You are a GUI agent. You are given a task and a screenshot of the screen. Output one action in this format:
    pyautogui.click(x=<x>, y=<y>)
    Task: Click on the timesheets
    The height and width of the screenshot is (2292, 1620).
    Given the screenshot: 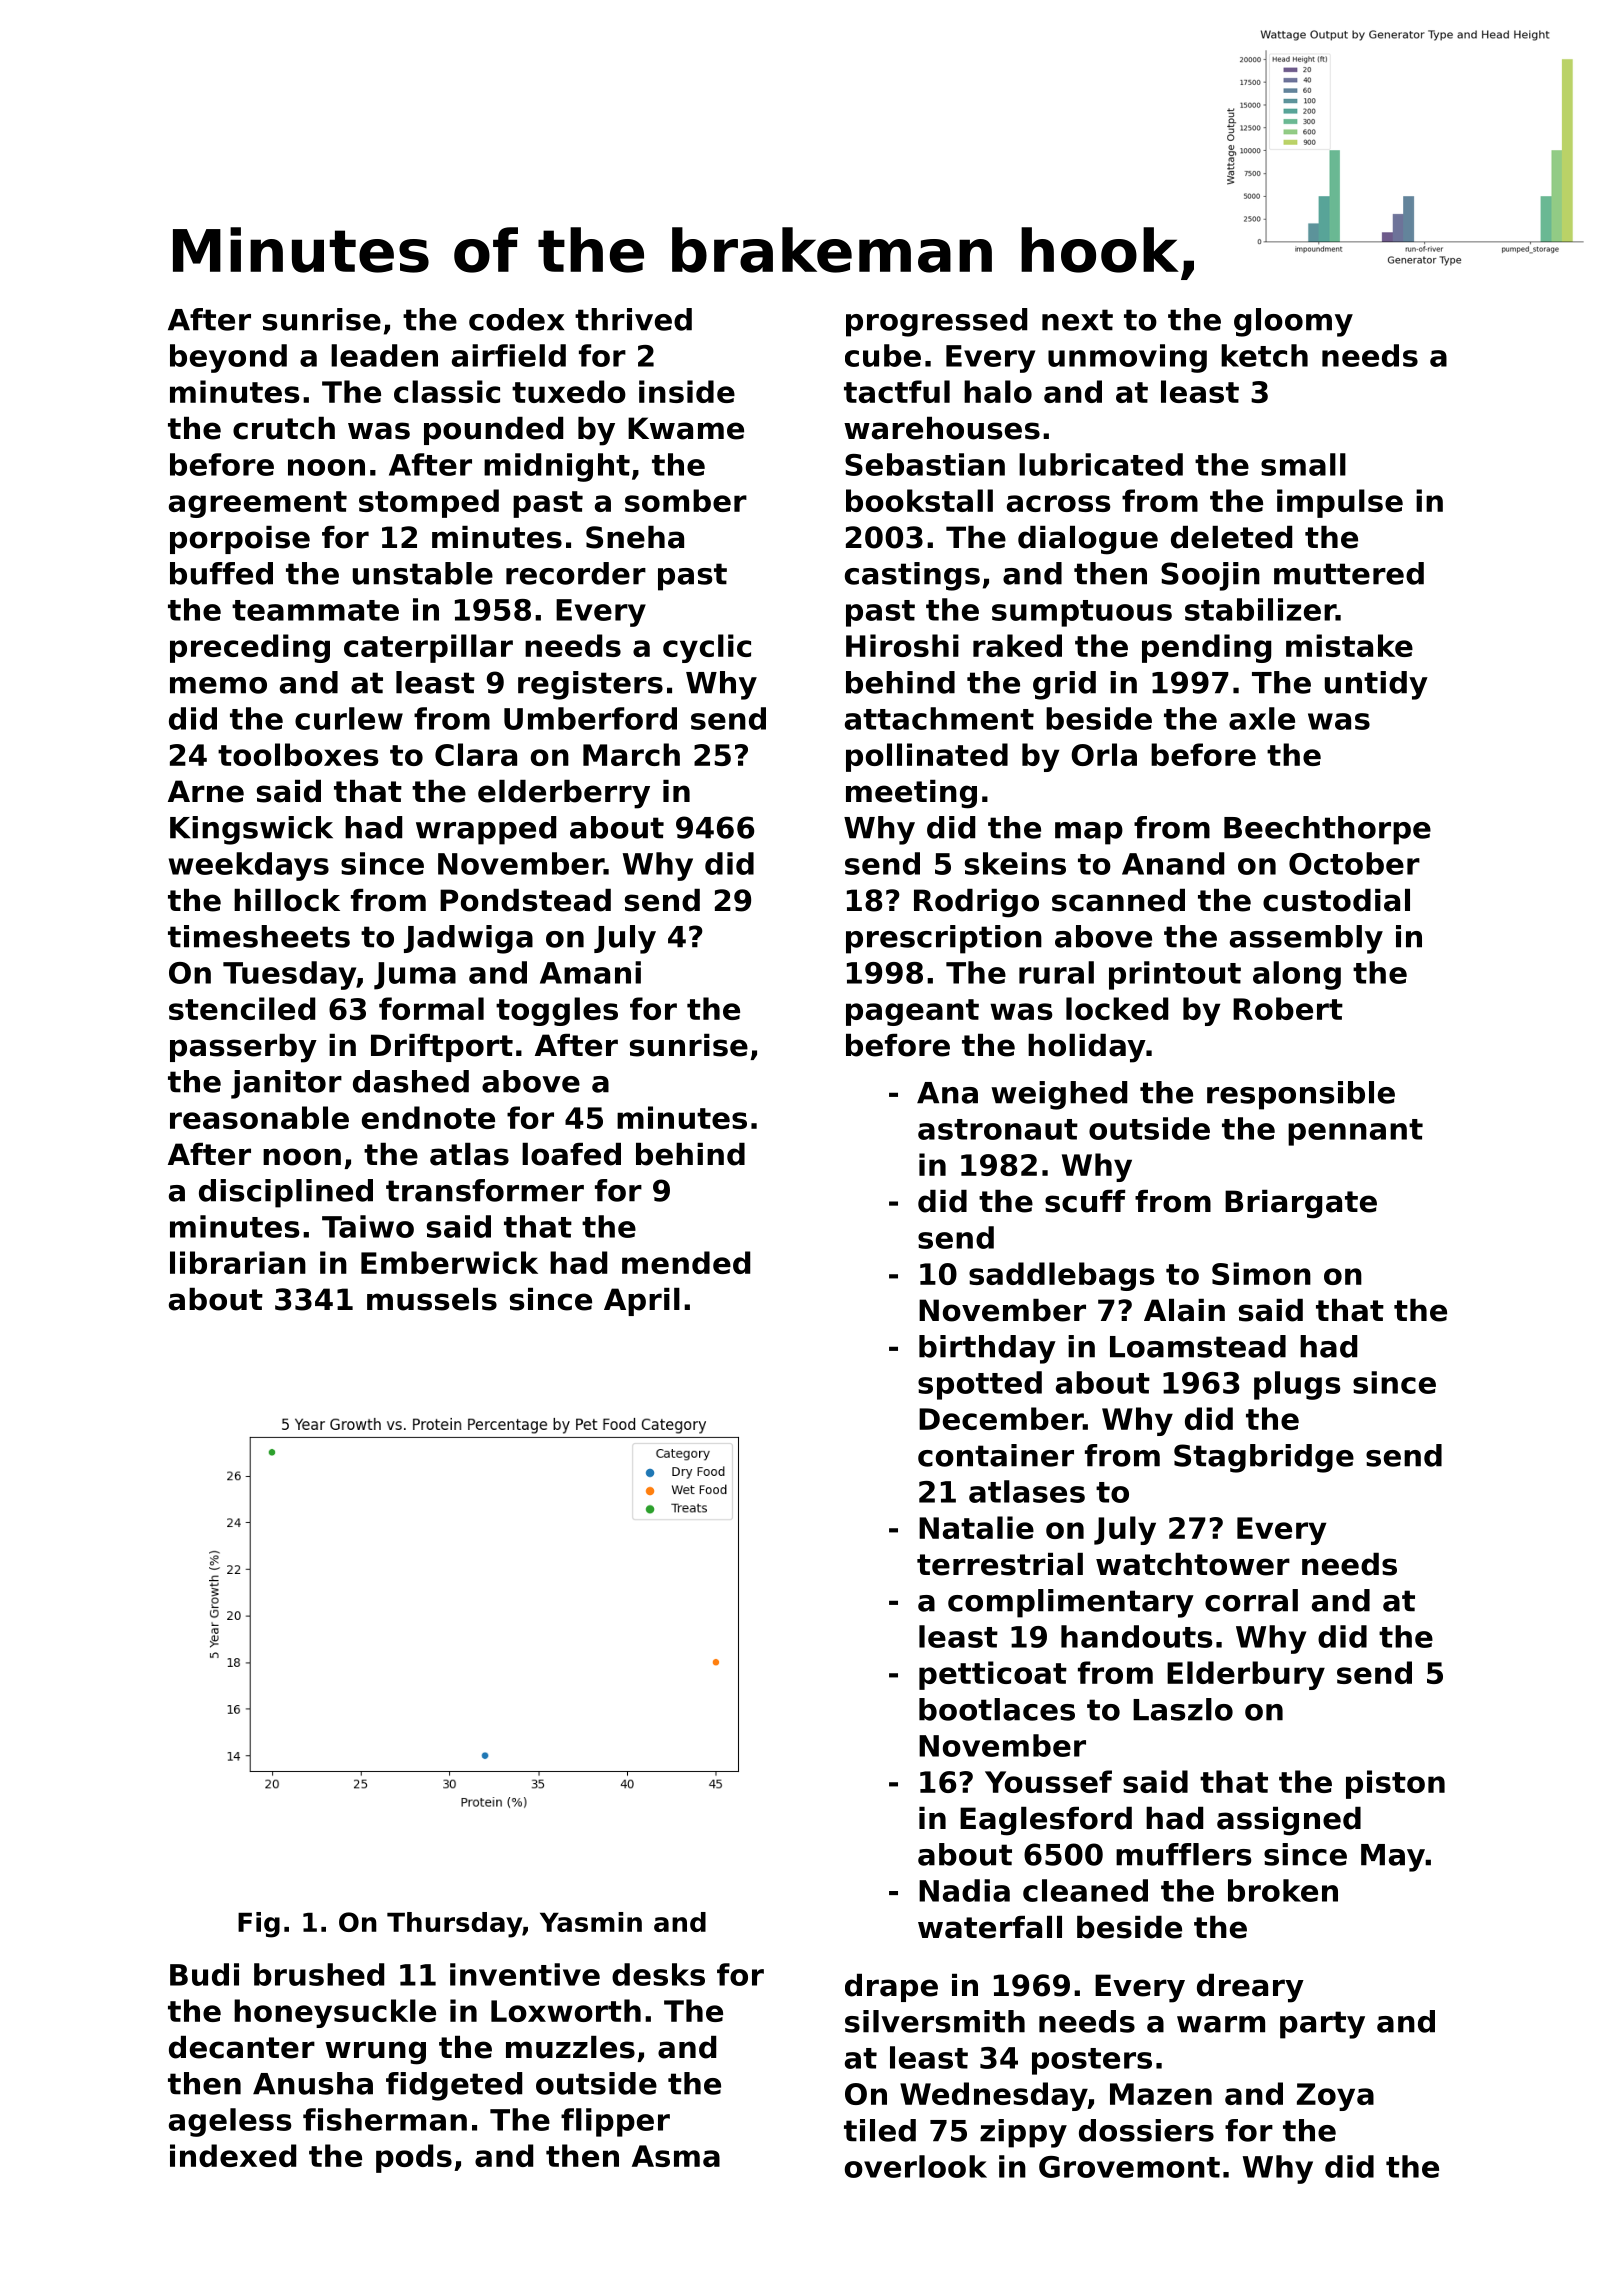 What is the action you would take?
    pyautogui.click(x=259, y=936)
